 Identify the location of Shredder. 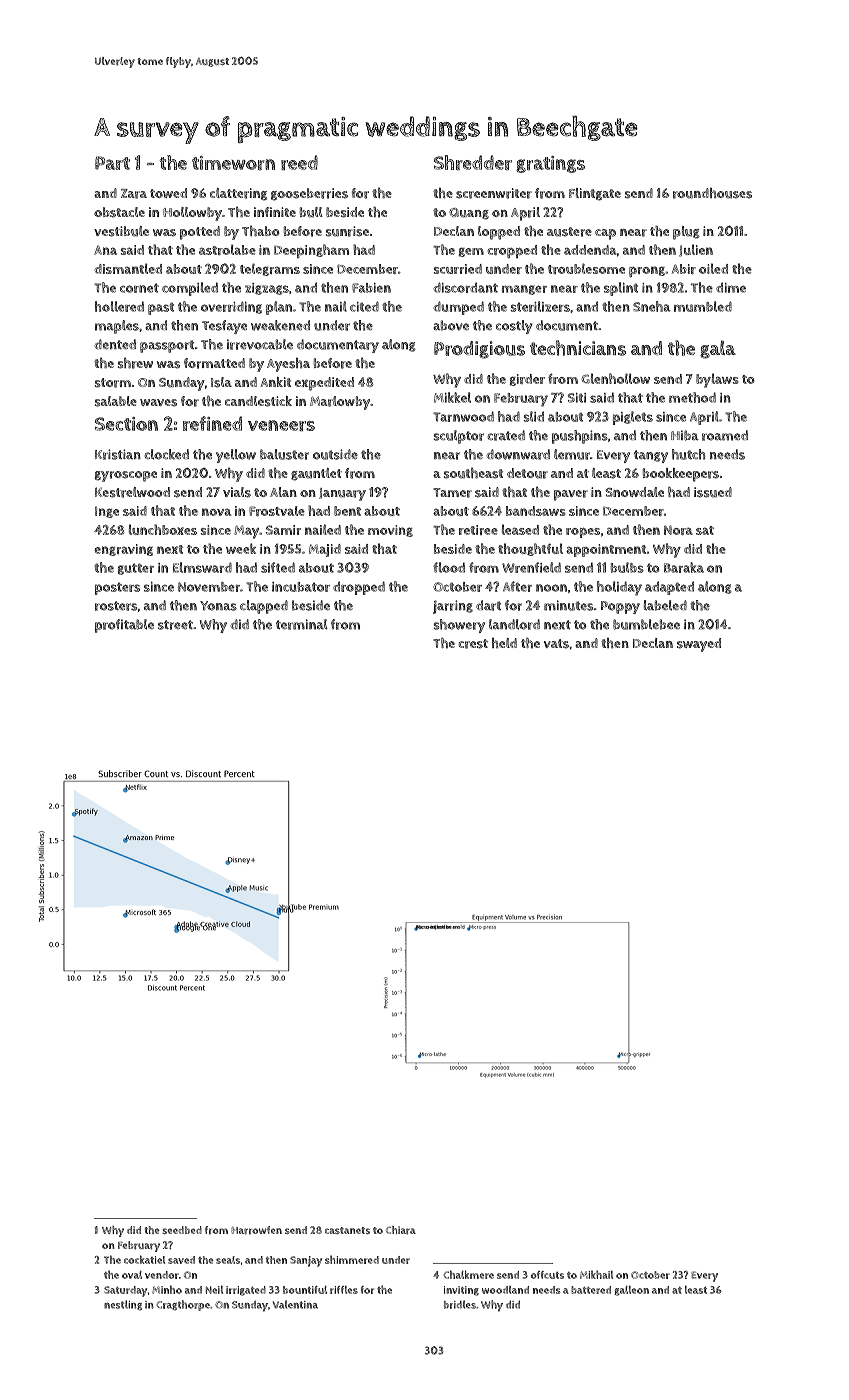
(473, 162).
